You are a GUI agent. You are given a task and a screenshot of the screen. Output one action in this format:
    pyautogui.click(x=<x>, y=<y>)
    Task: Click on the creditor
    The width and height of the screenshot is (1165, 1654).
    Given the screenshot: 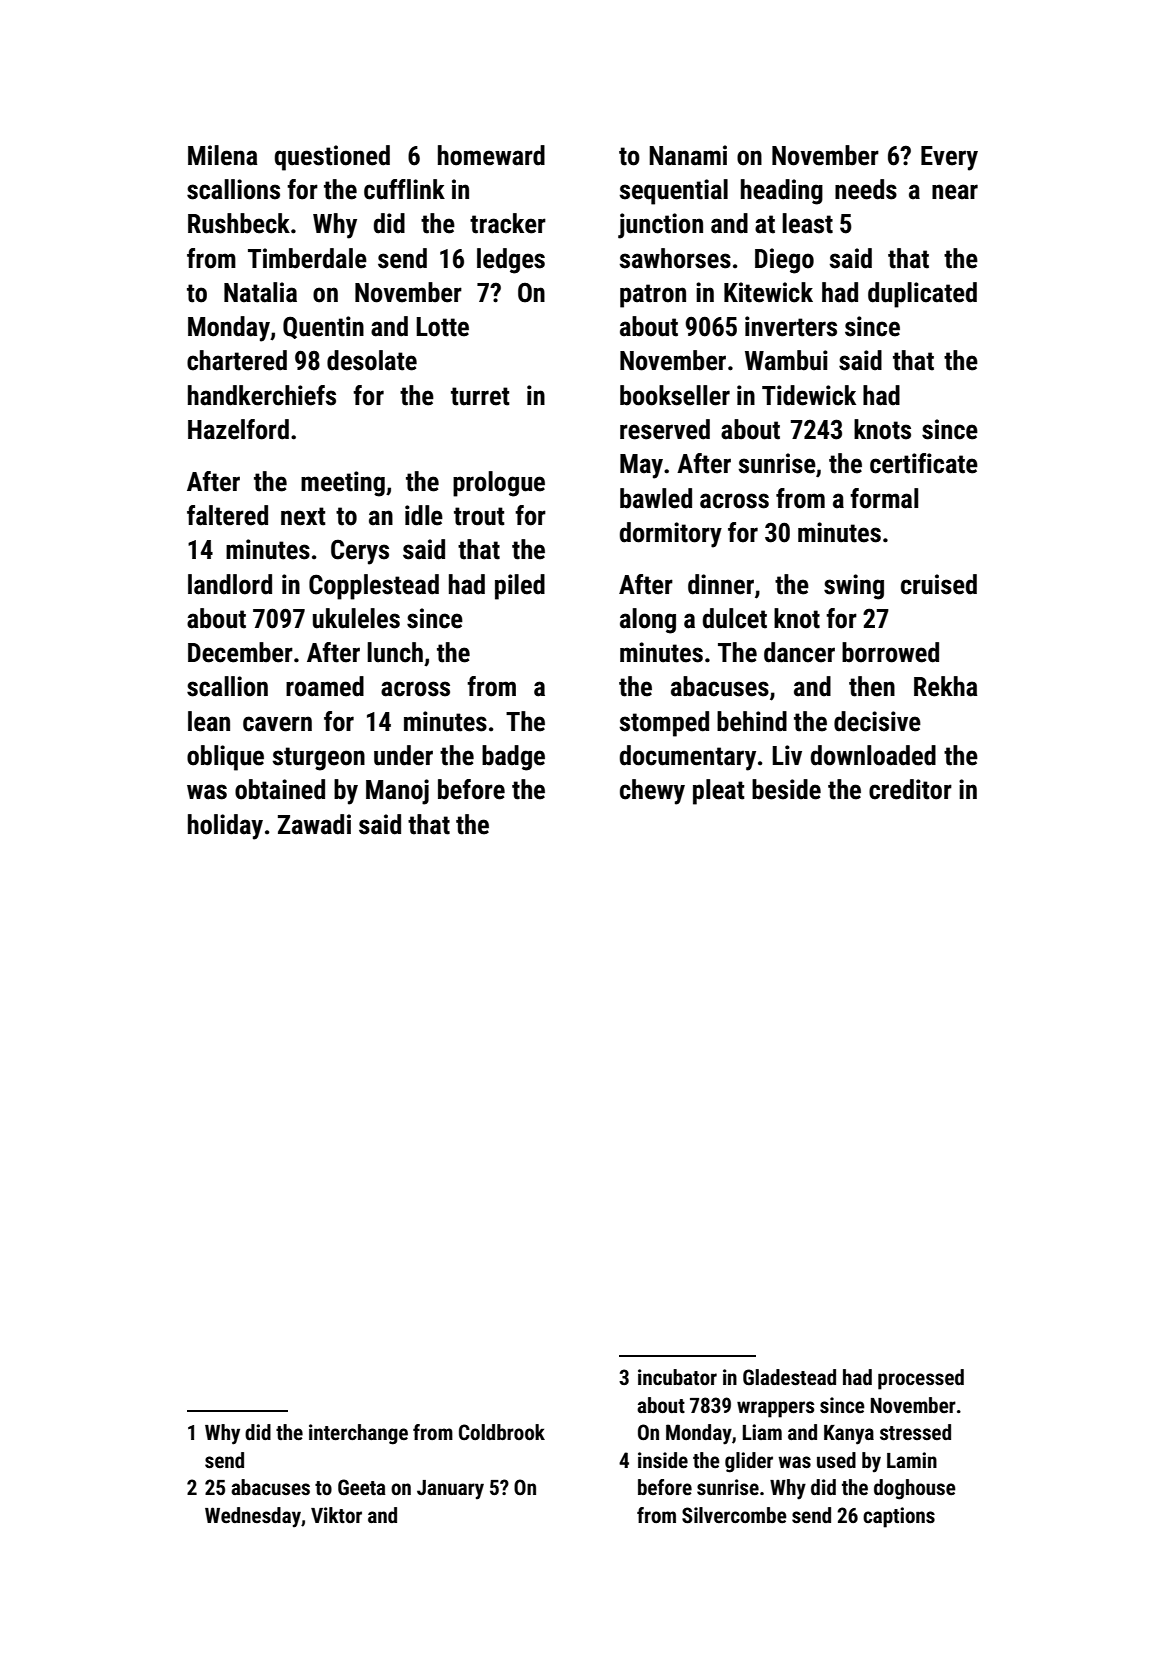 What is the action you would take?
    pyautogui.click(x=910, y=789)
